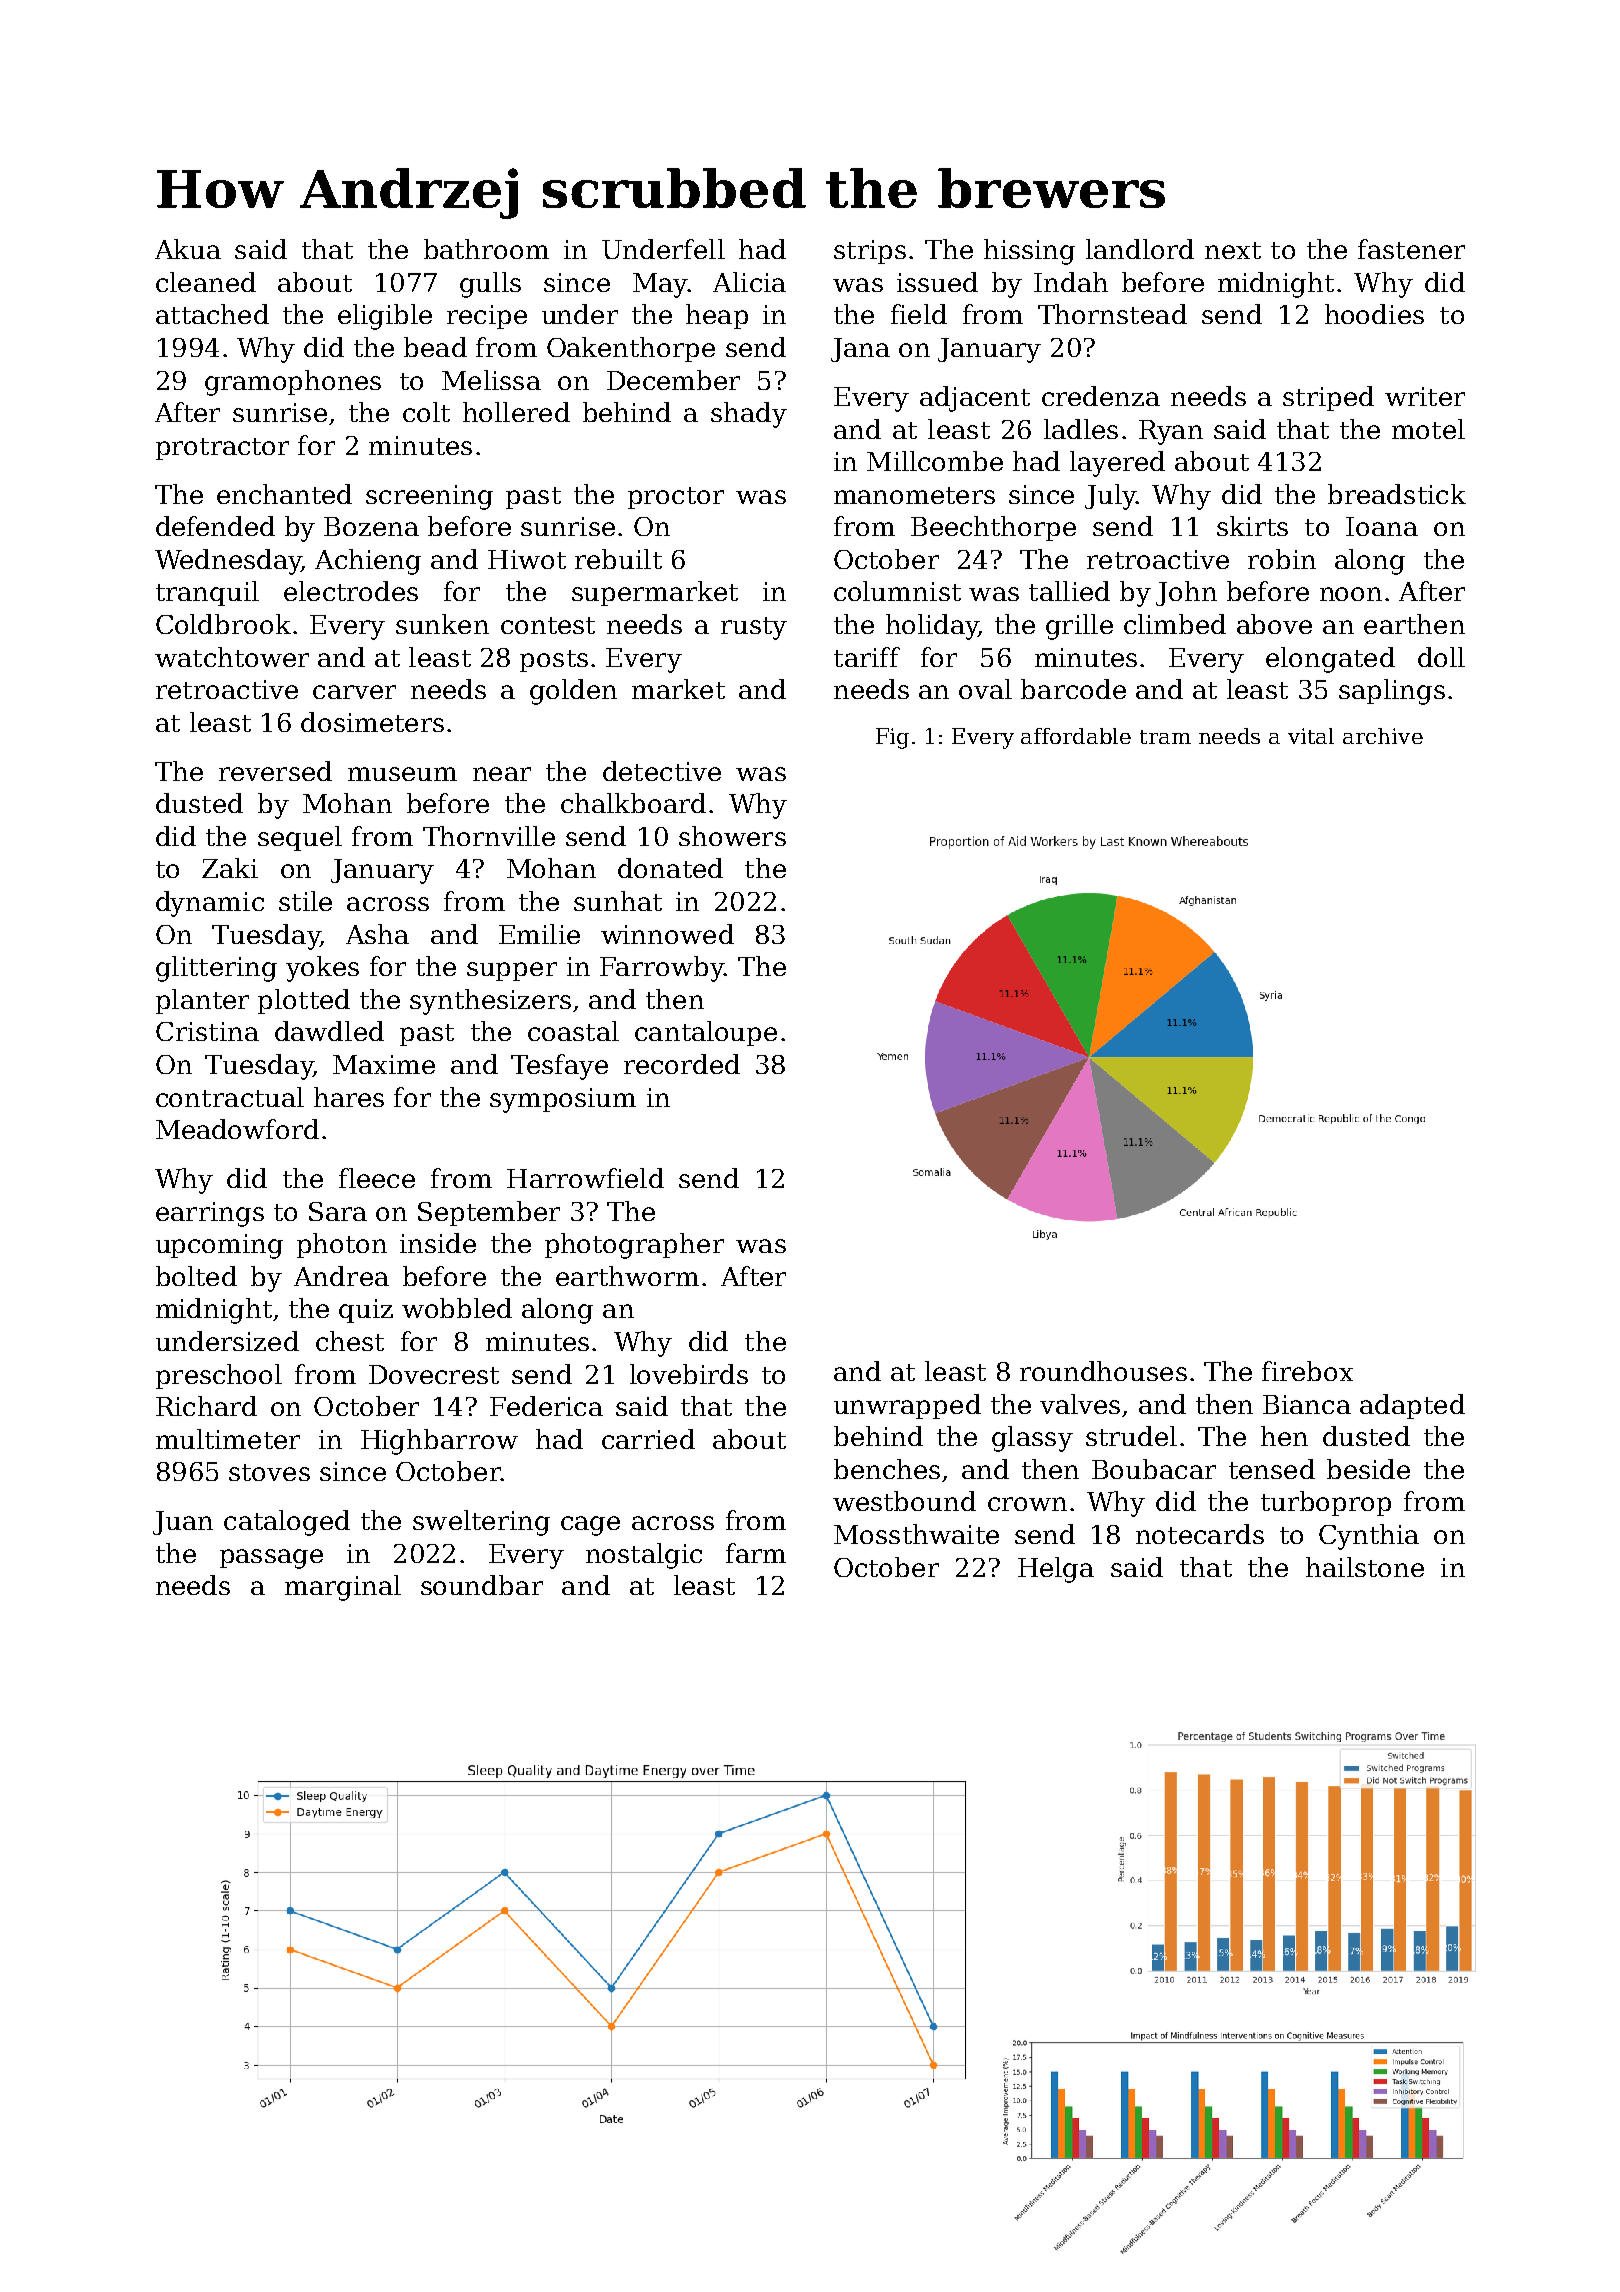 This screenshot has width=1620, height=2292. Describe the element at coordinates (754, 628) in the screenshot. I see `rusty` at that location.
